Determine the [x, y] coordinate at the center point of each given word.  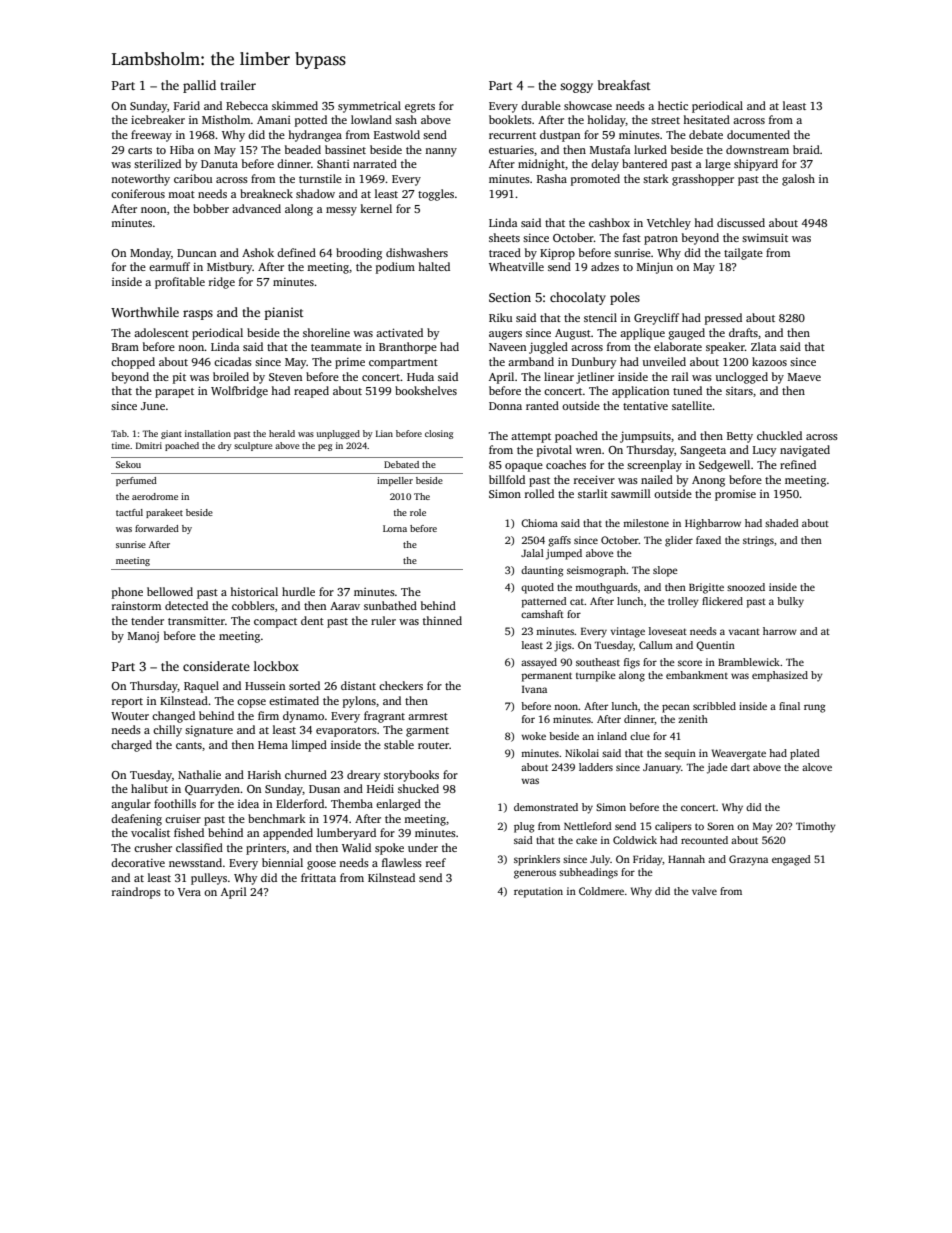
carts [140, 150]
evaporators [346, 732]
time [121, 445]
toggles [436, 195]
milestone [646, 523]
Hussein [265, 686]
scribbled [714, 706]
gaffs [559, 541]
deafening [136, 820]
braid [806, 149]
